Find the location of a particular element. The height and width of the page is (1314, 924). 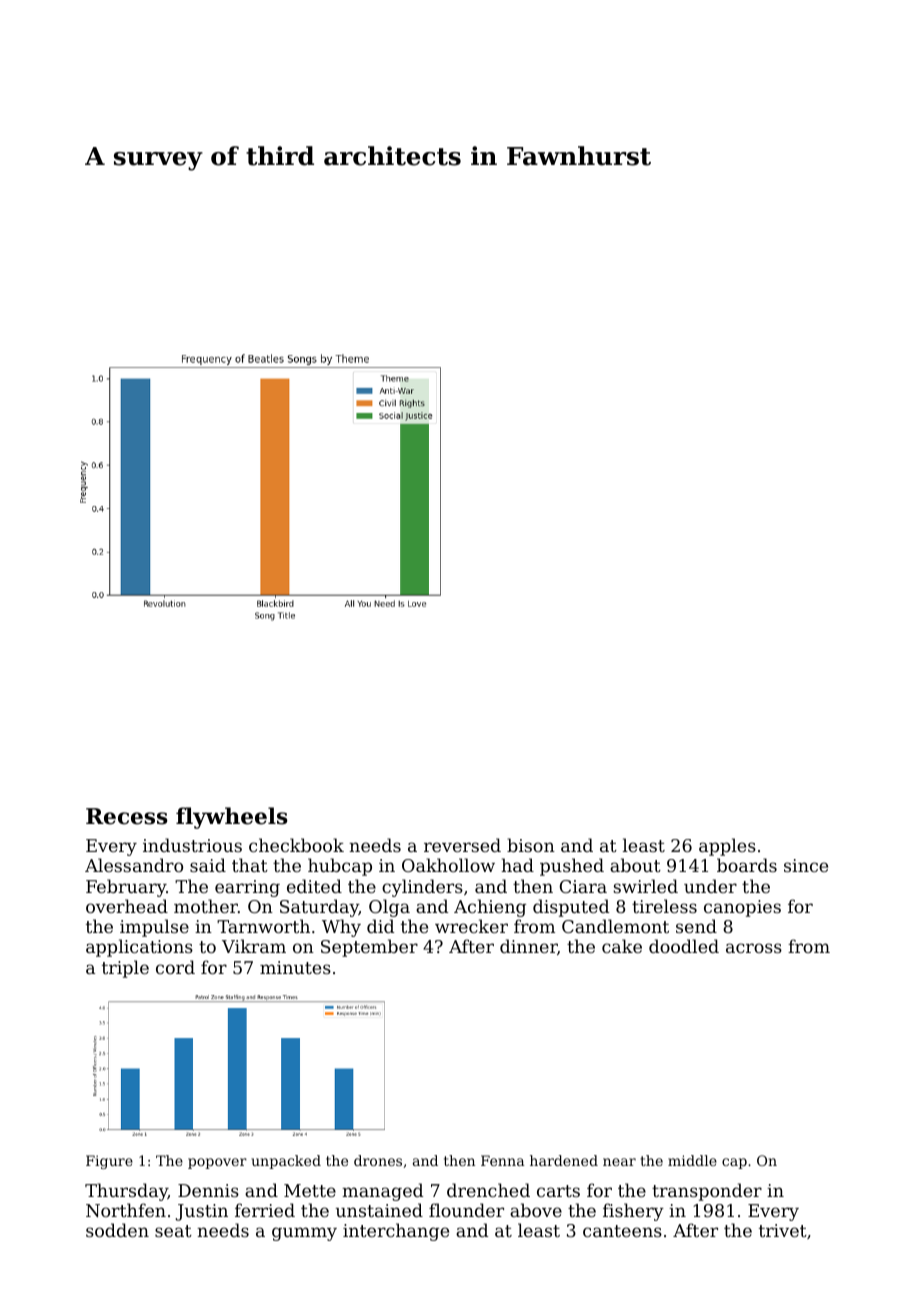

middle is located at coordinates (692, 1160).
